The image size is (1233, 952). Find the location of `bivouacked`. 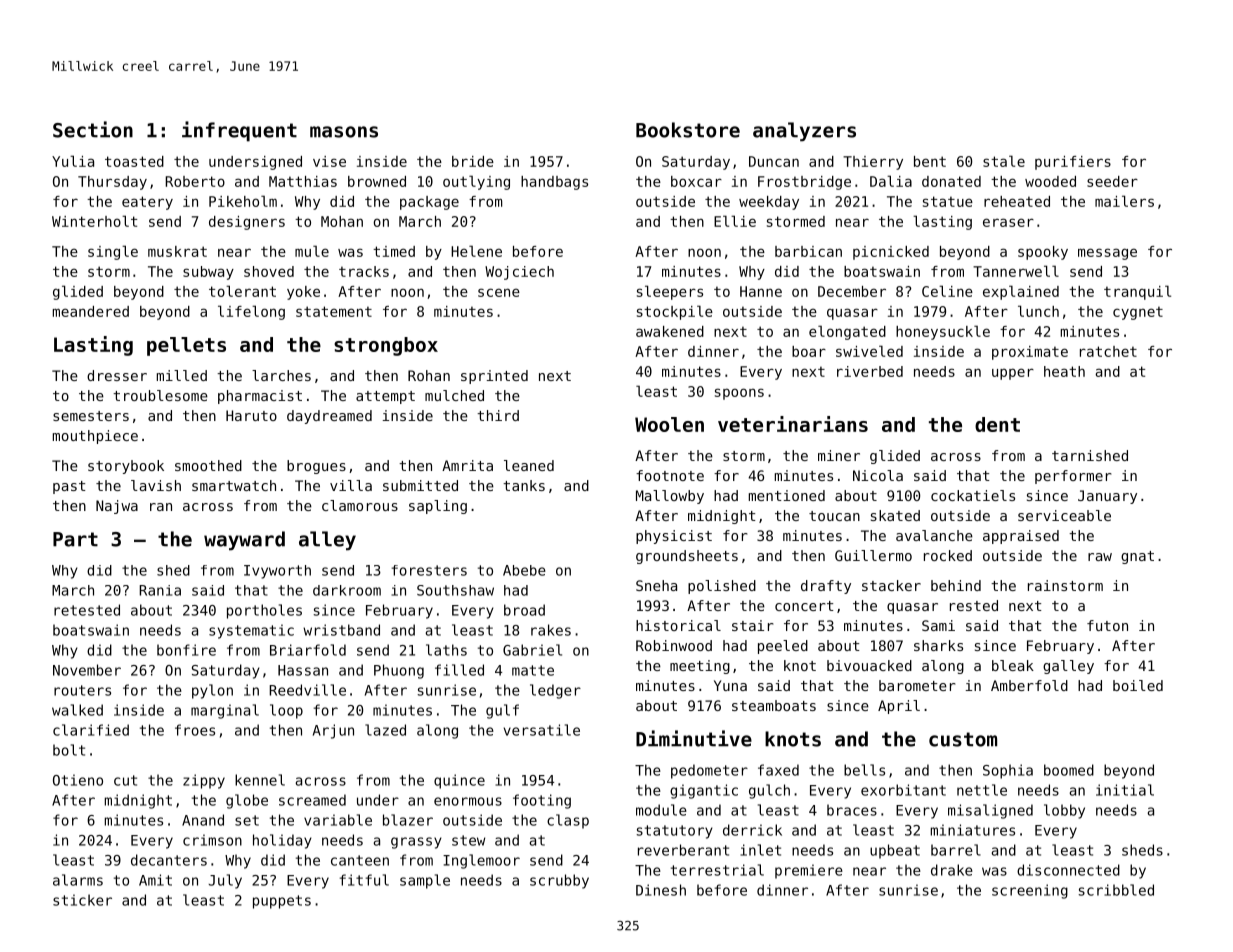

bivouacked is located at coordinates (869, 665).
